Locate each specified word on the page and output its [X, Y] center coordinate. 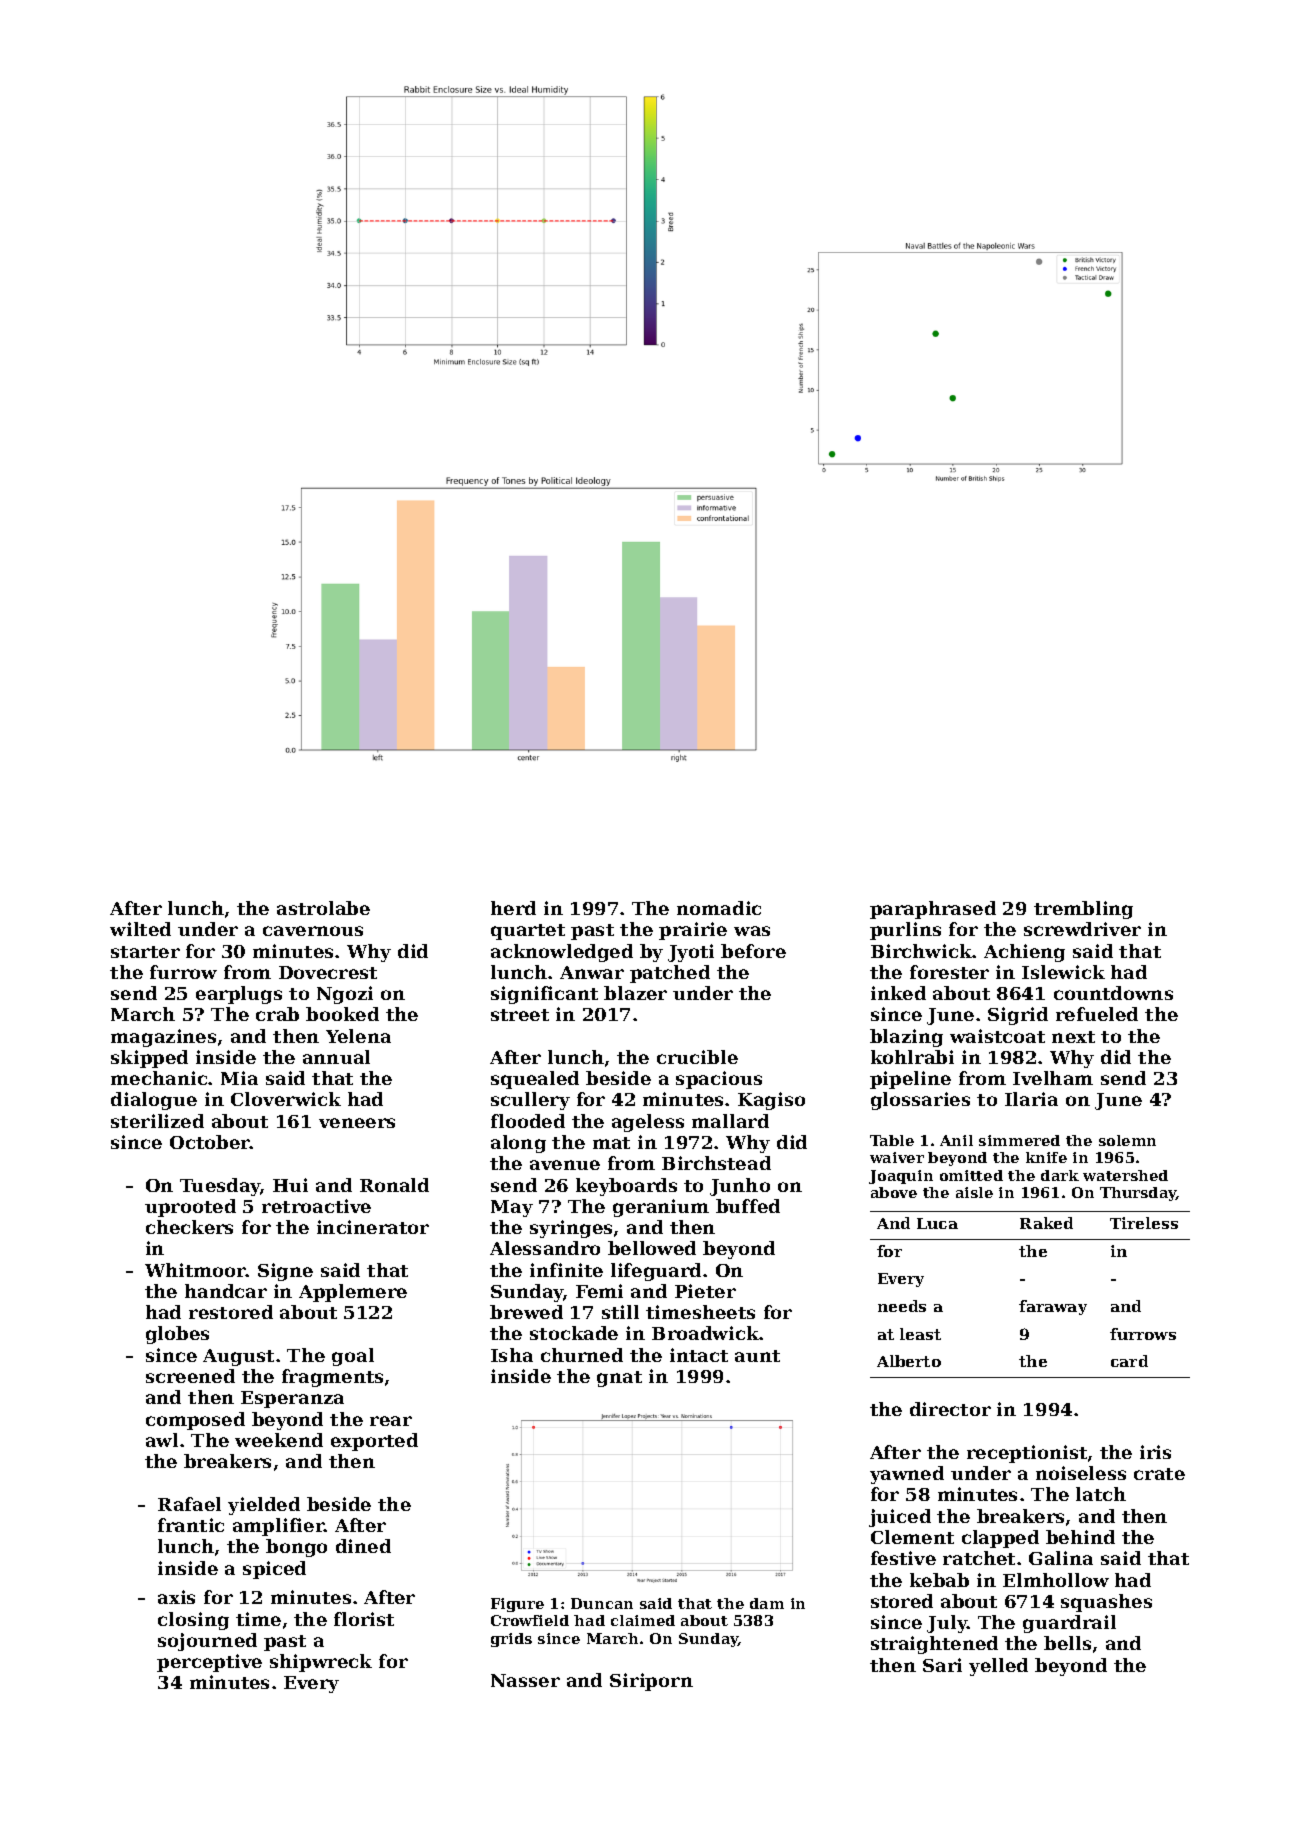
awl [162, 1440]
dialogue [154, 1101]
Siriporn [651, 1682]
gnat [619, 1379]
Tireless [1144, 1223]
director [950, 1409]
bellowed [652, 1248]
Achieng [1024, 953]
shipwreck [321, 1663]
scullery [530, 1101]
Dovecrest [328, 972]
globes [177, 1335]
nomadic [719, 908]
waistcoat [997, 1036]
